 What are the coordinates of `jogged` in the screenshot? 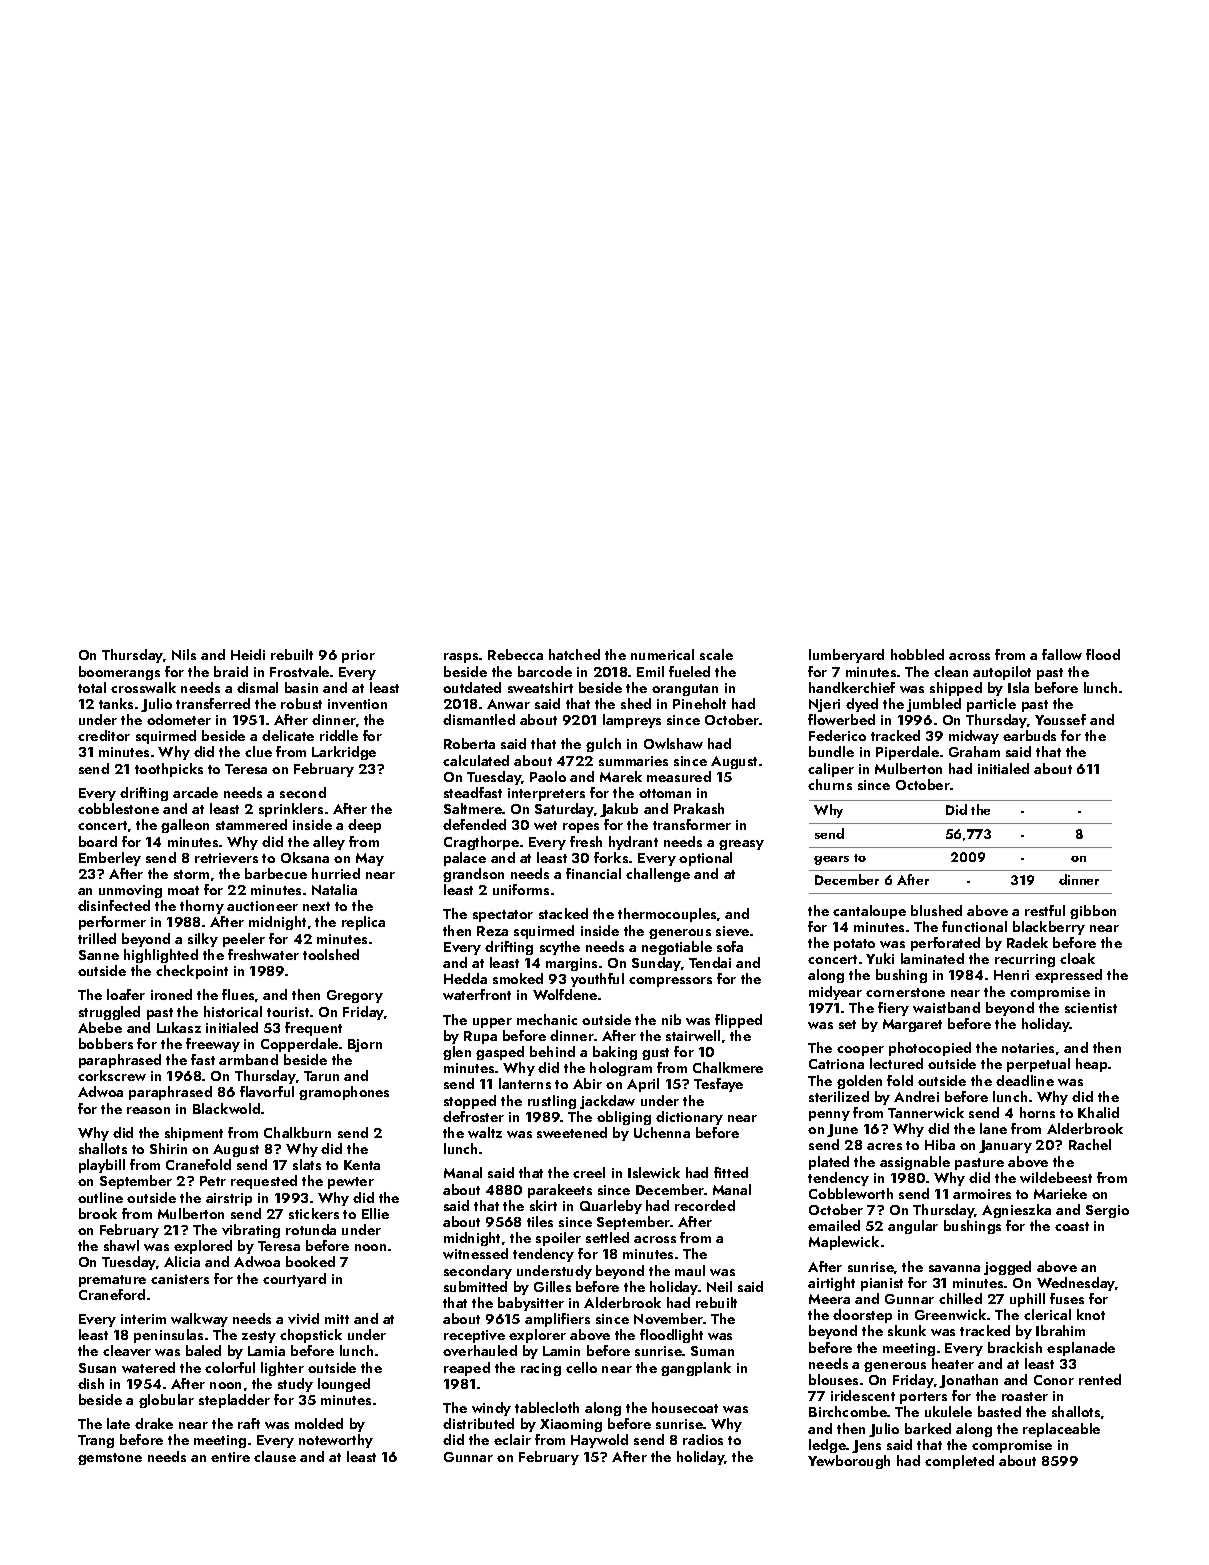 It's located at (1007, 1268).
